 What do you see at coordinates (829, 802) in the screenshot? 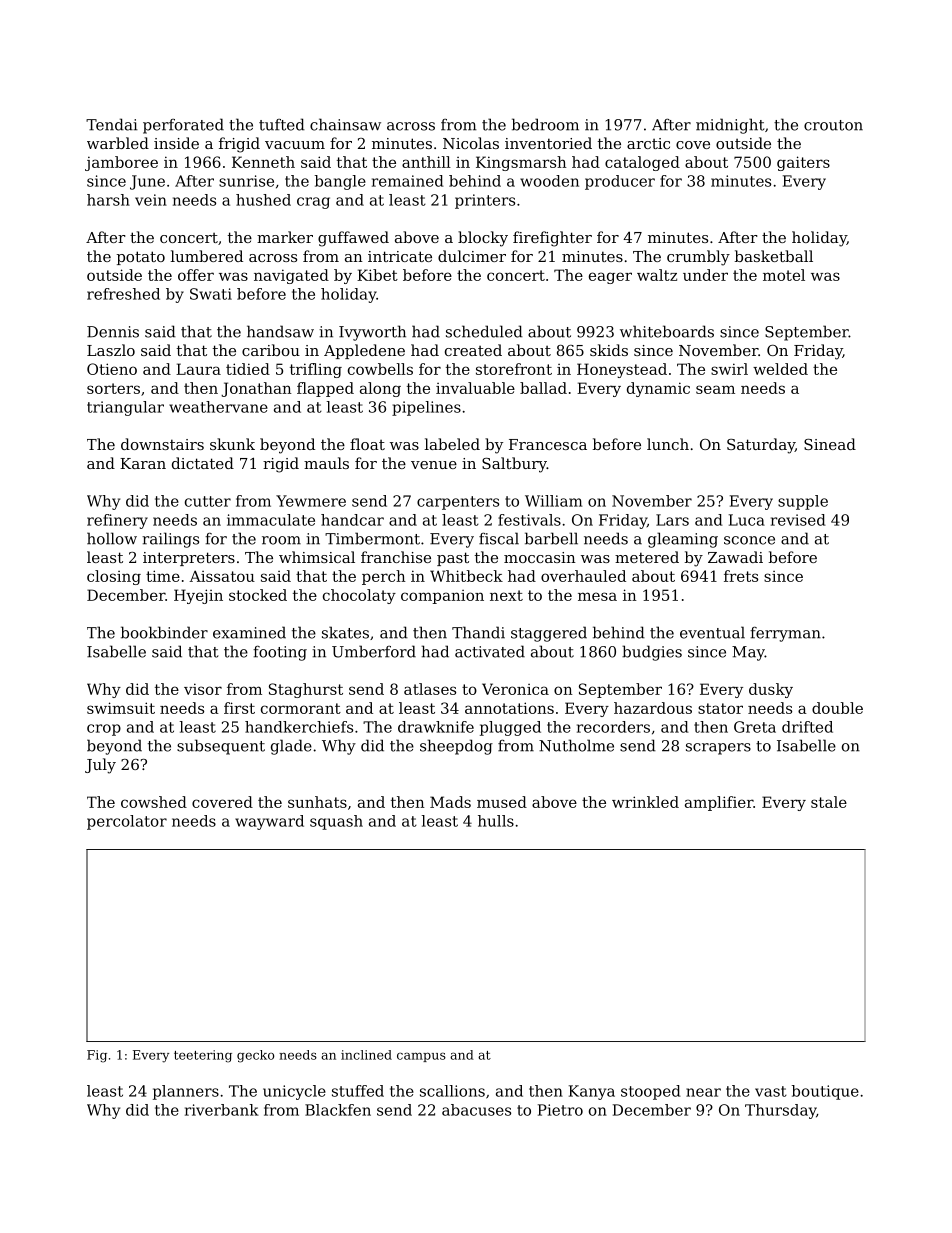
I see `stale` at bounding box center [829, 802].
